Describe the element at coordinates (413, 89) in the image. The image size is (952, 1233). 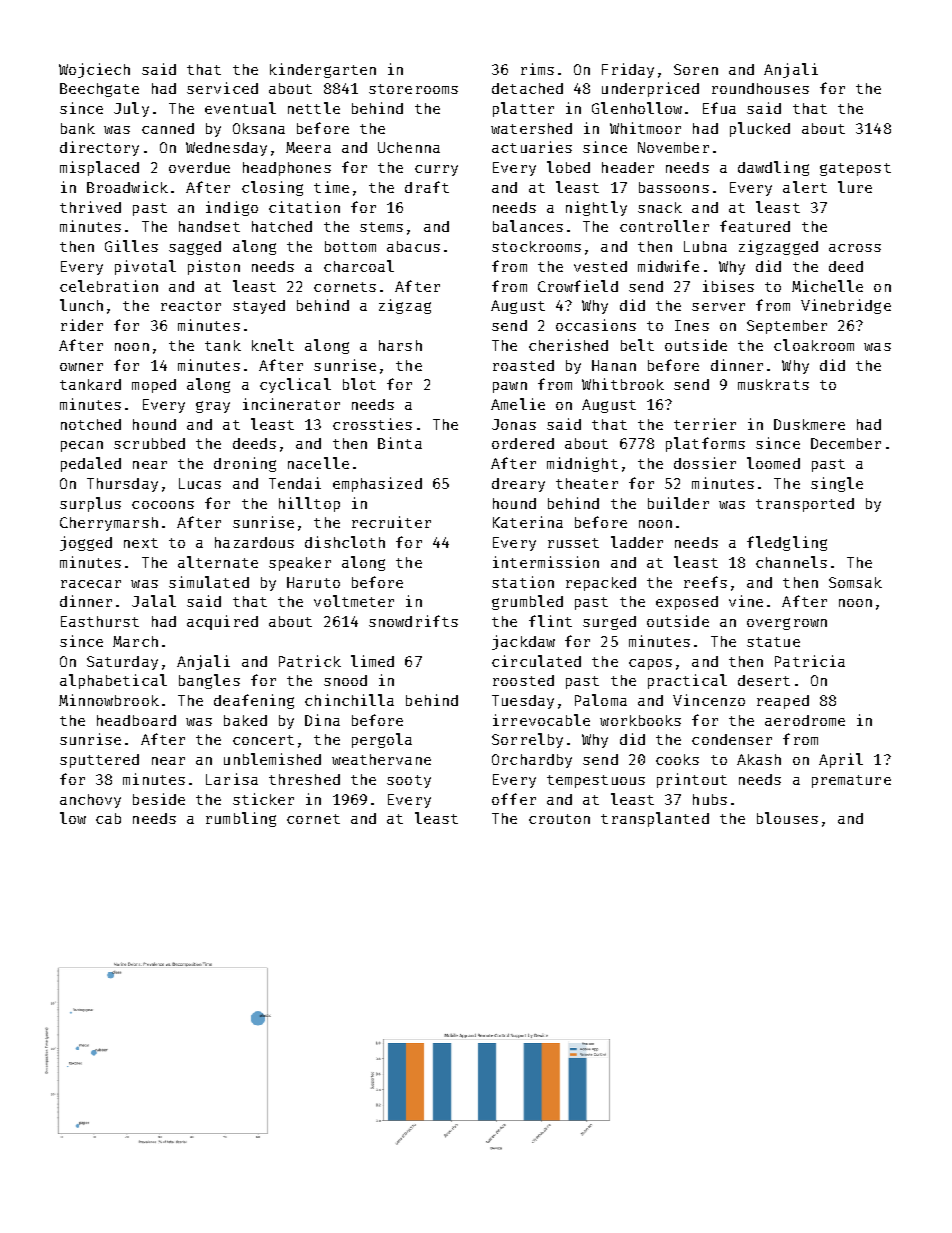
I see `storerooms` at that location.
